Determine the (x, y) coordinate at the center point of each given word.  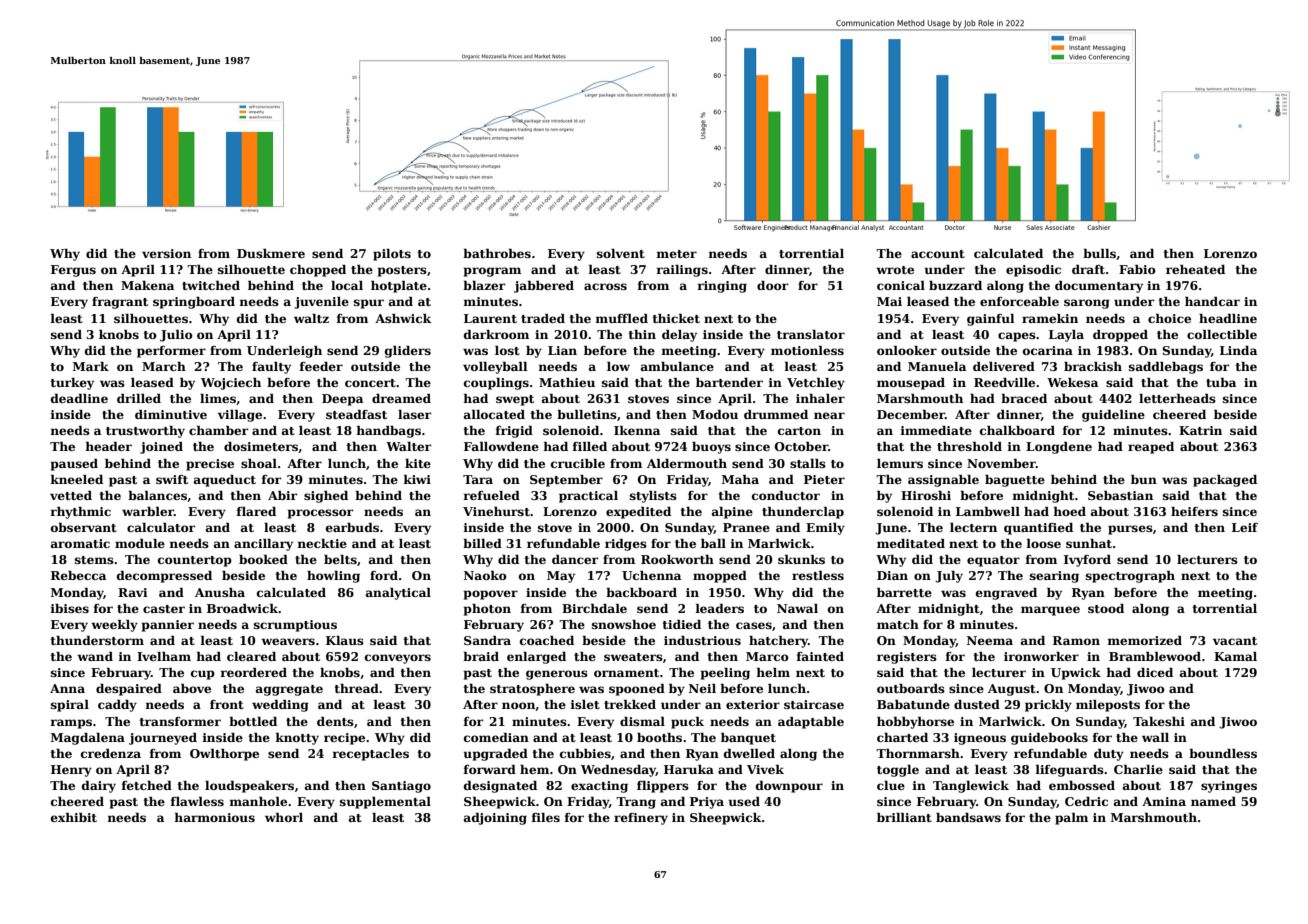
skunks (801, 559)
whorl (284, 817)
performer (171, 352)
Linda (1238, 350)
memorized (1144, 640)
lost (507, 350)
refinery (641, 819)
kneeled (76, 479)
